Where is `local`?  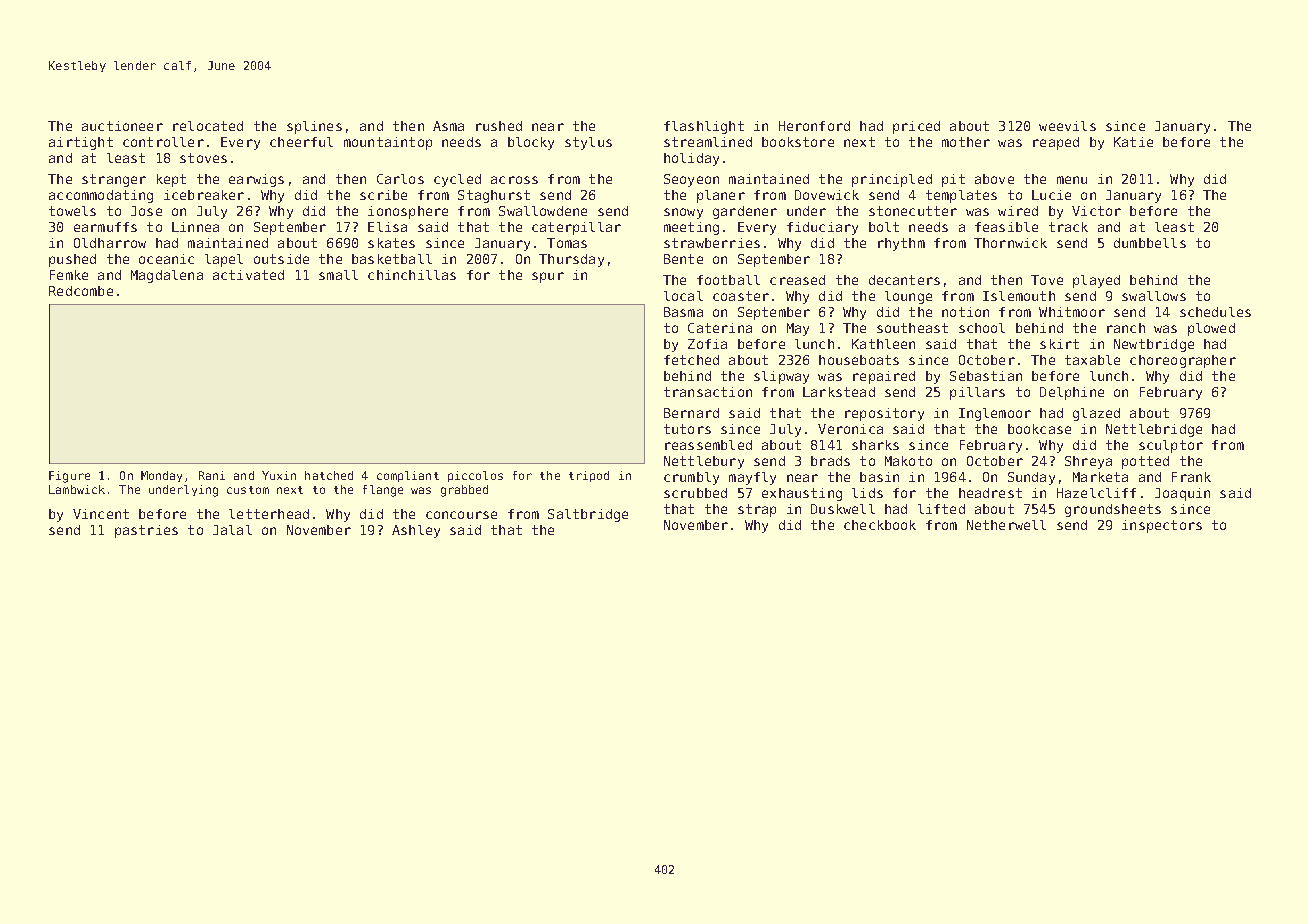
local is located at coordinates (683, 296).
